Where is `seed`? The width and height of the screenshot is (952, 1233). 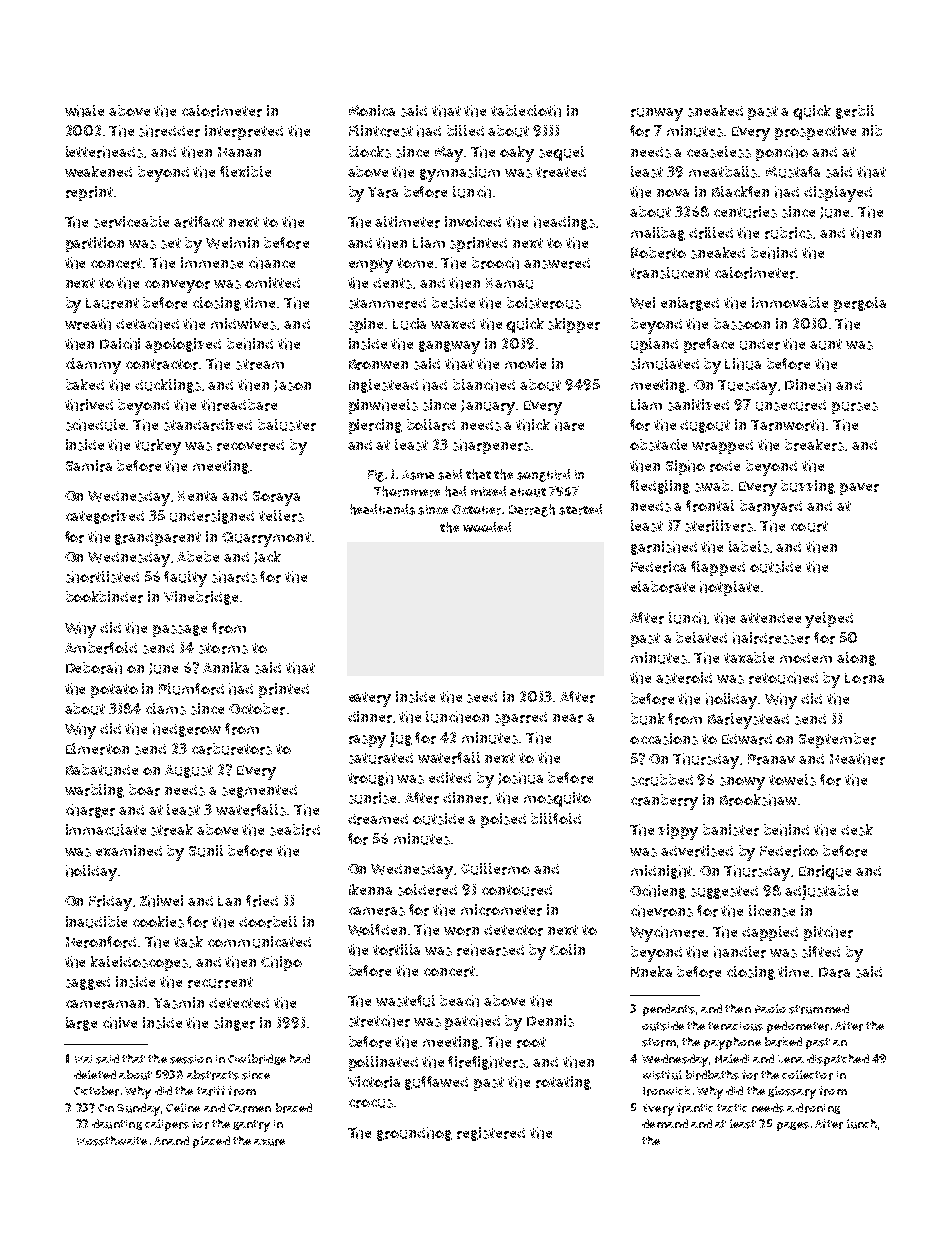 seed is located at coordinates (482, 697).
